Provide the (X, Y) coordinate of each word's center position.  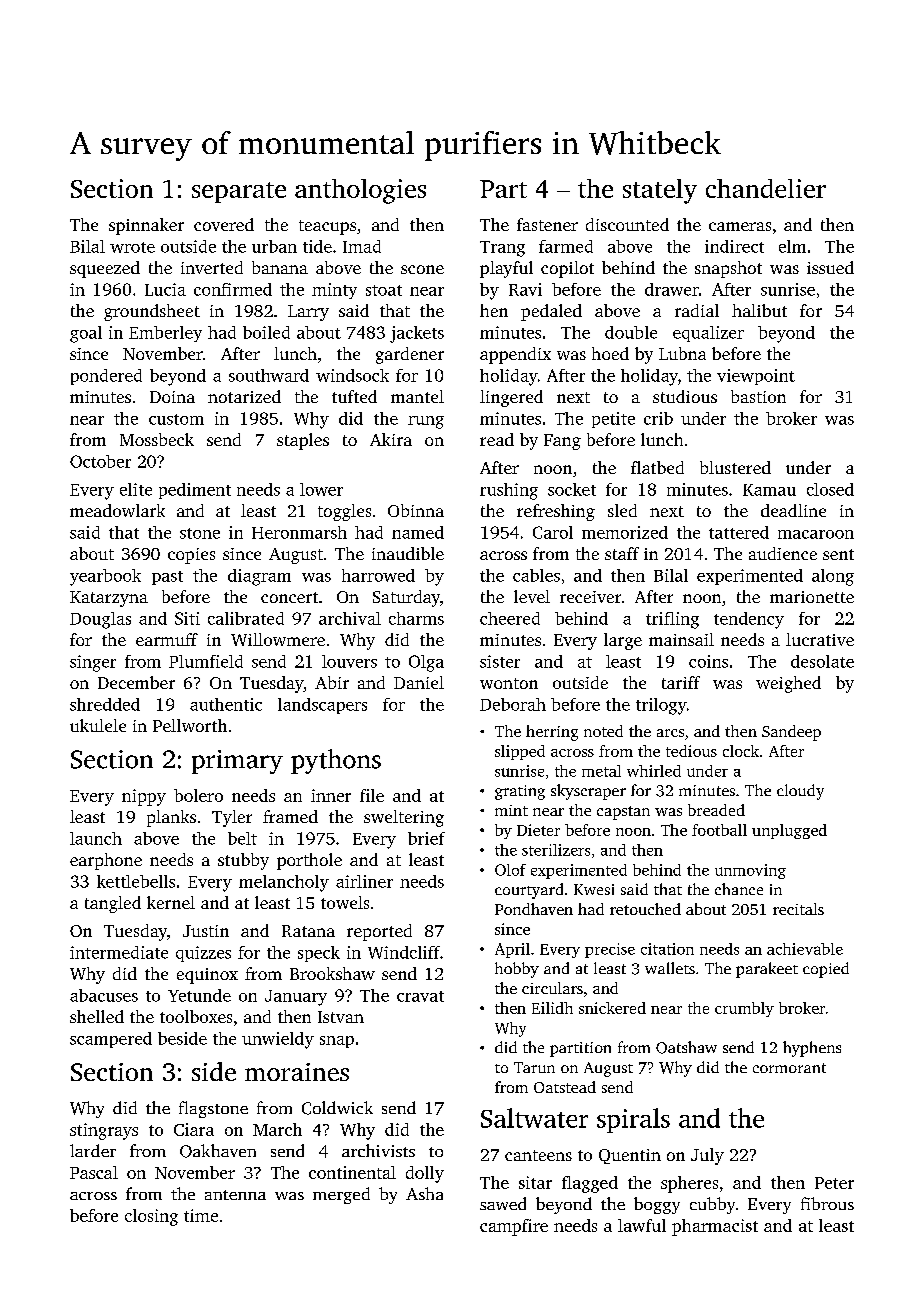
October (100, 461)
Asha (424, 1193)
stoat (384, 290)
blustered (735, 467)
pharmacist (715, 1227)
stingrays (104, 1131)
